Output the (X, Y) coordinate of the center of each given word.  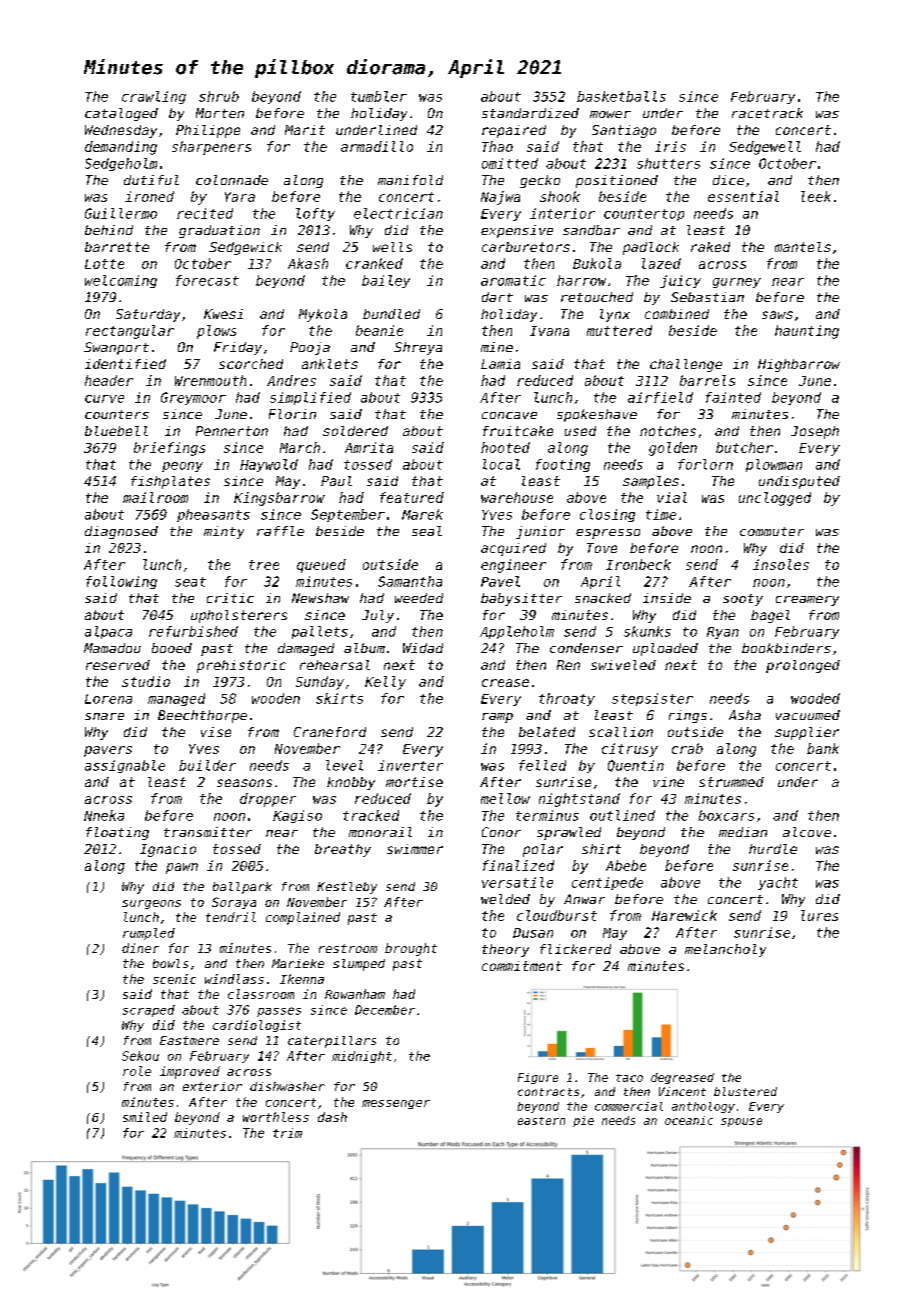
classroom (261, 994)
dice (728, 180)
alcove (807, 832)
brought (411, 949)
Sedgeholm (121, 164)
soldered (355, 431)
